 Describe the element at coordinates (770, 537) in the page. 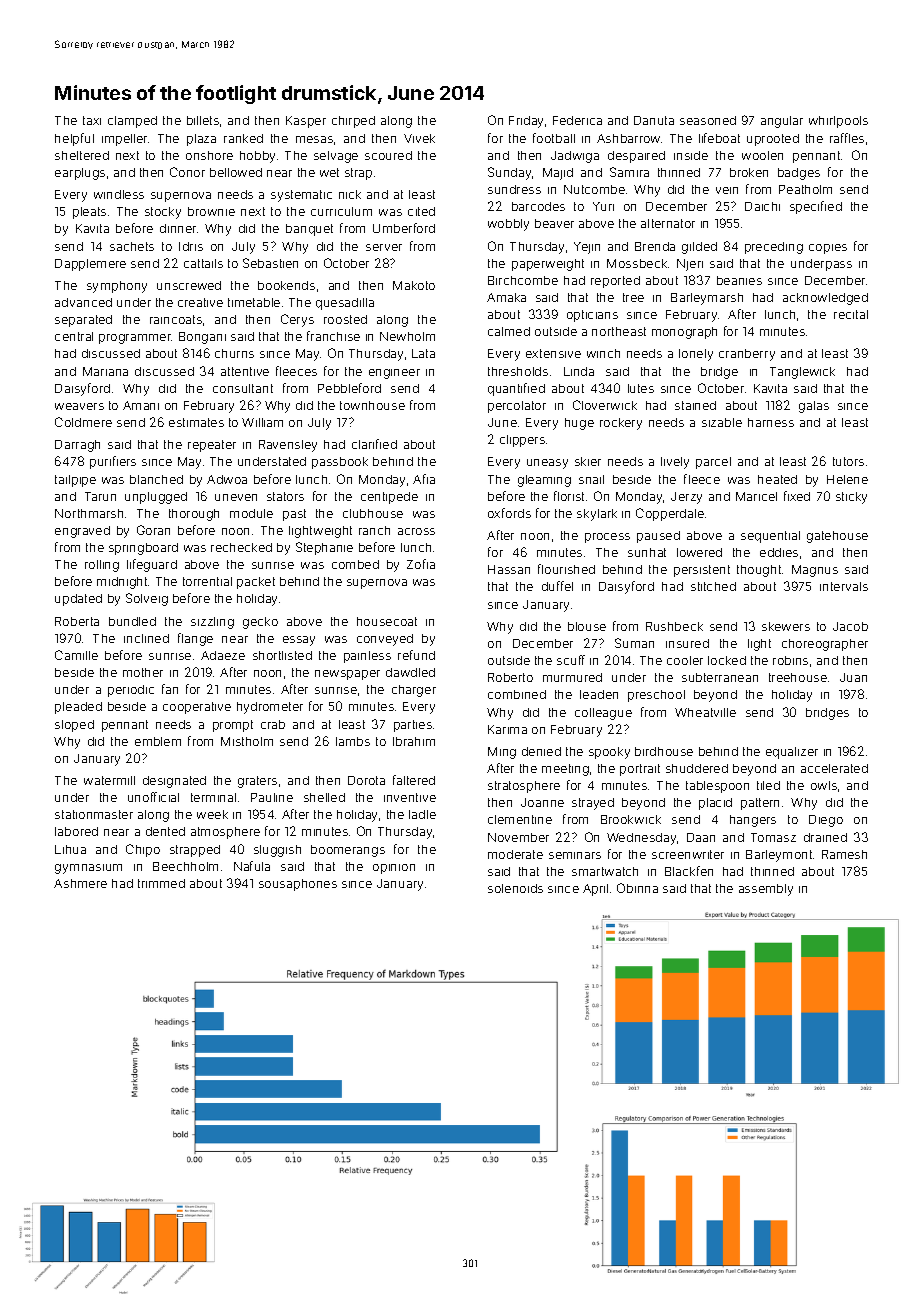

I see `sequential` at that location.
